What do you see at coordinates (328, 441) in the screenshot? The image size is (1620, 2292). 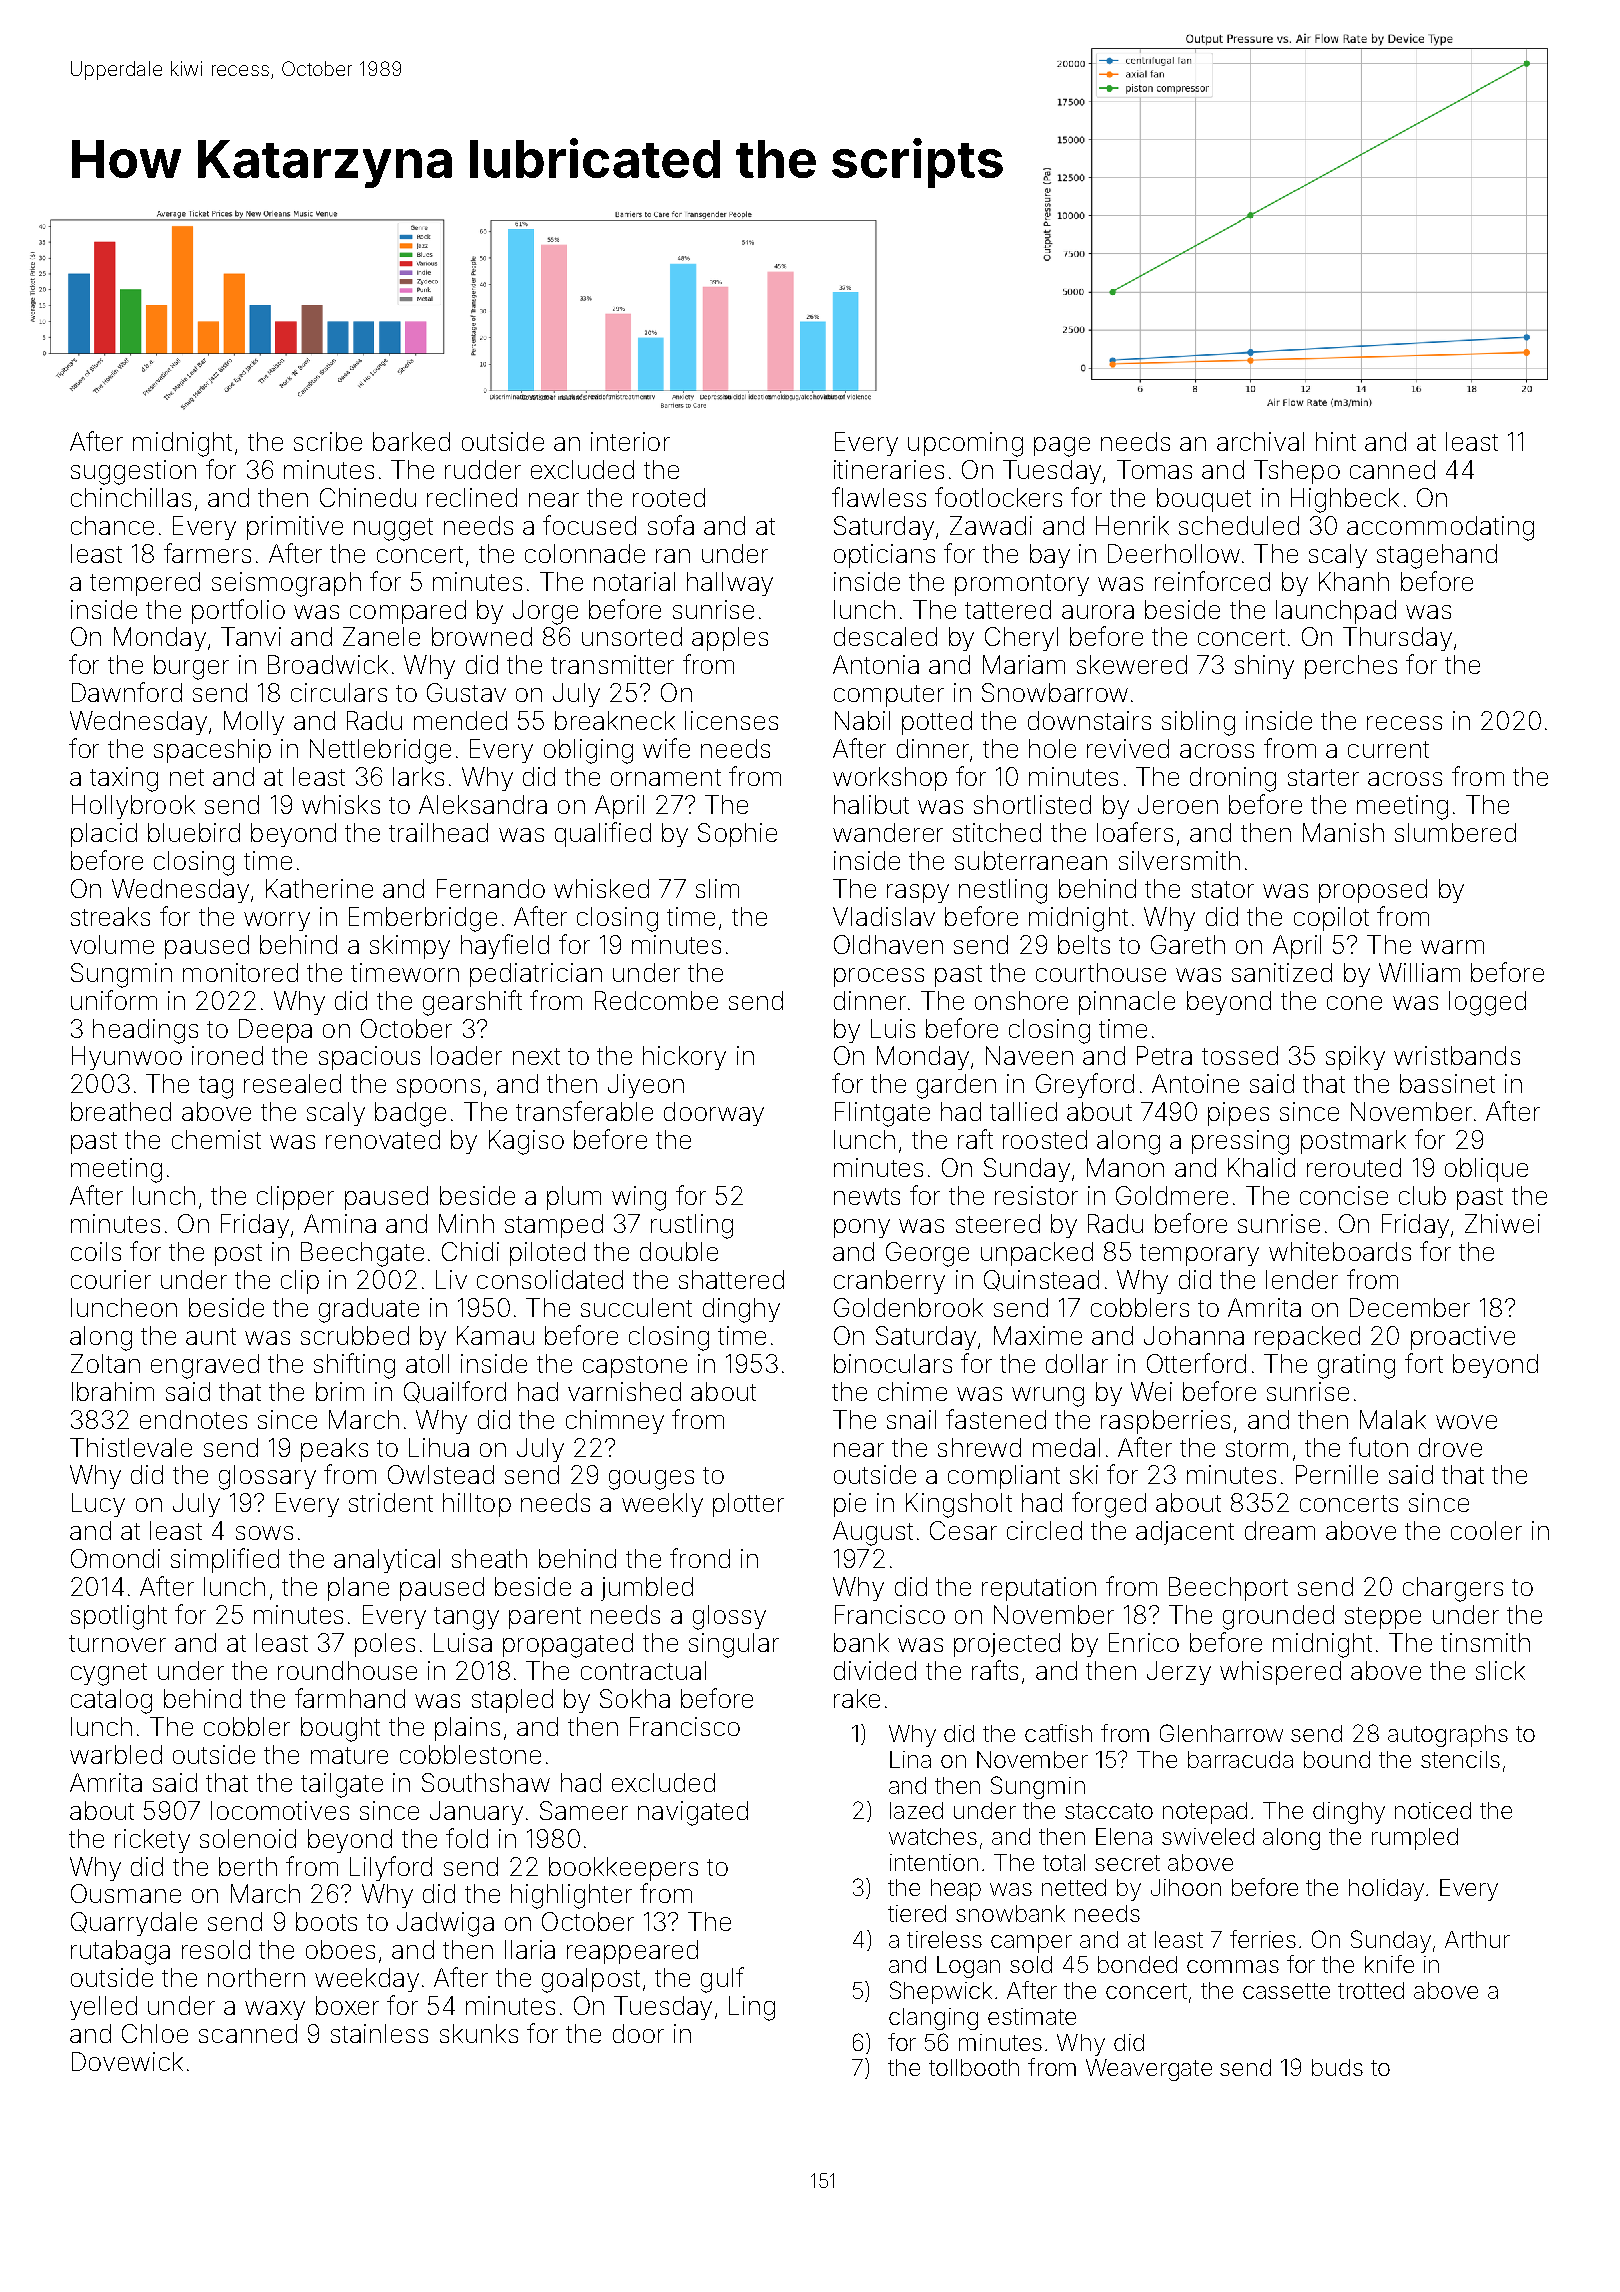 I see `scribe` at bounding box center [328, 441].
